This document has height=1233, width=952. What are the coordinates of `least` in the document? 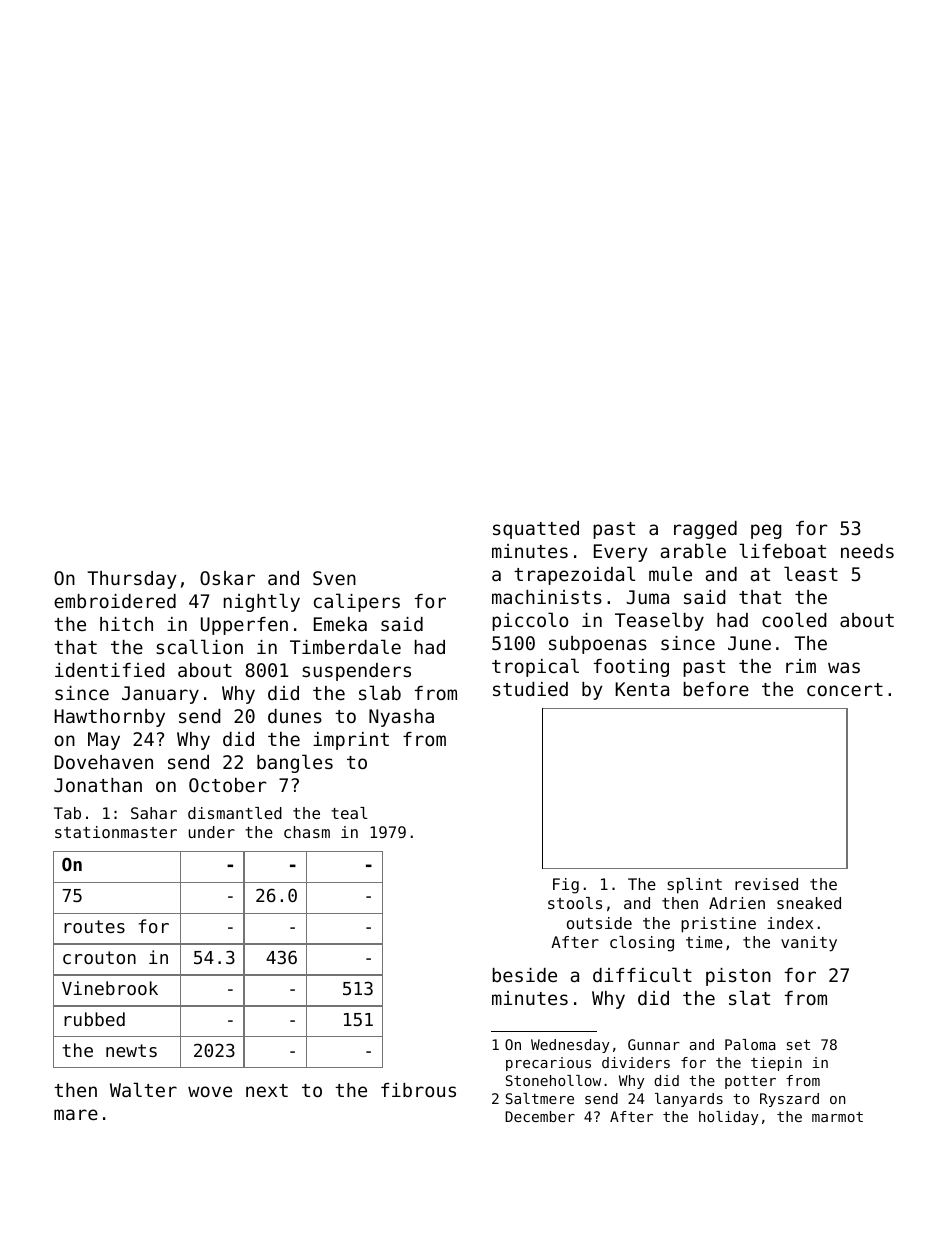 It's located at (811, 573).
